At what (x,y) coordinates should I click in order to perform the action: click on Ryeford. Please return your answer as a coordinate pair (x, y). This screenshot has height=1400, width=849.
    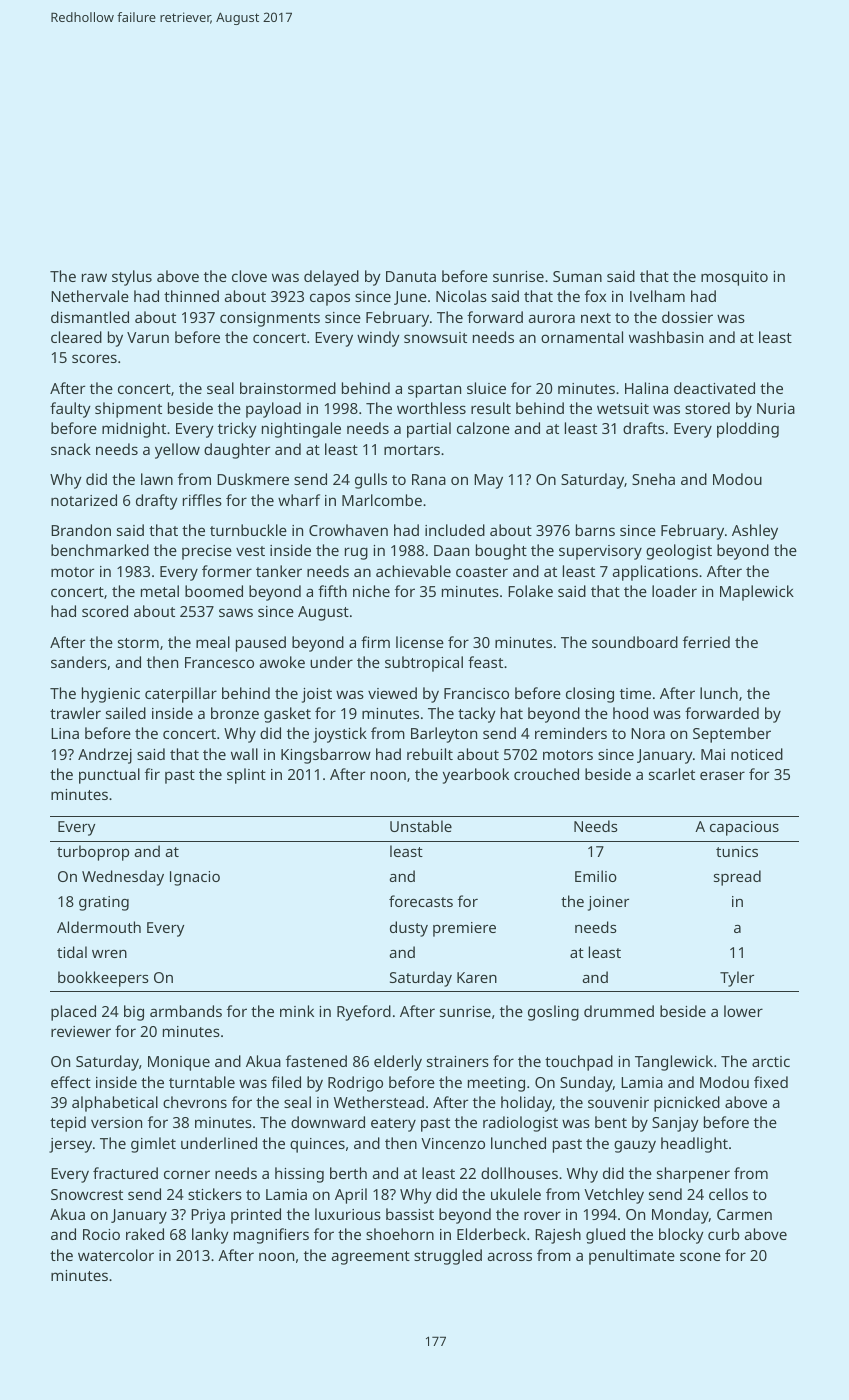
    Looking at the image, I should click on (364, 1013).
